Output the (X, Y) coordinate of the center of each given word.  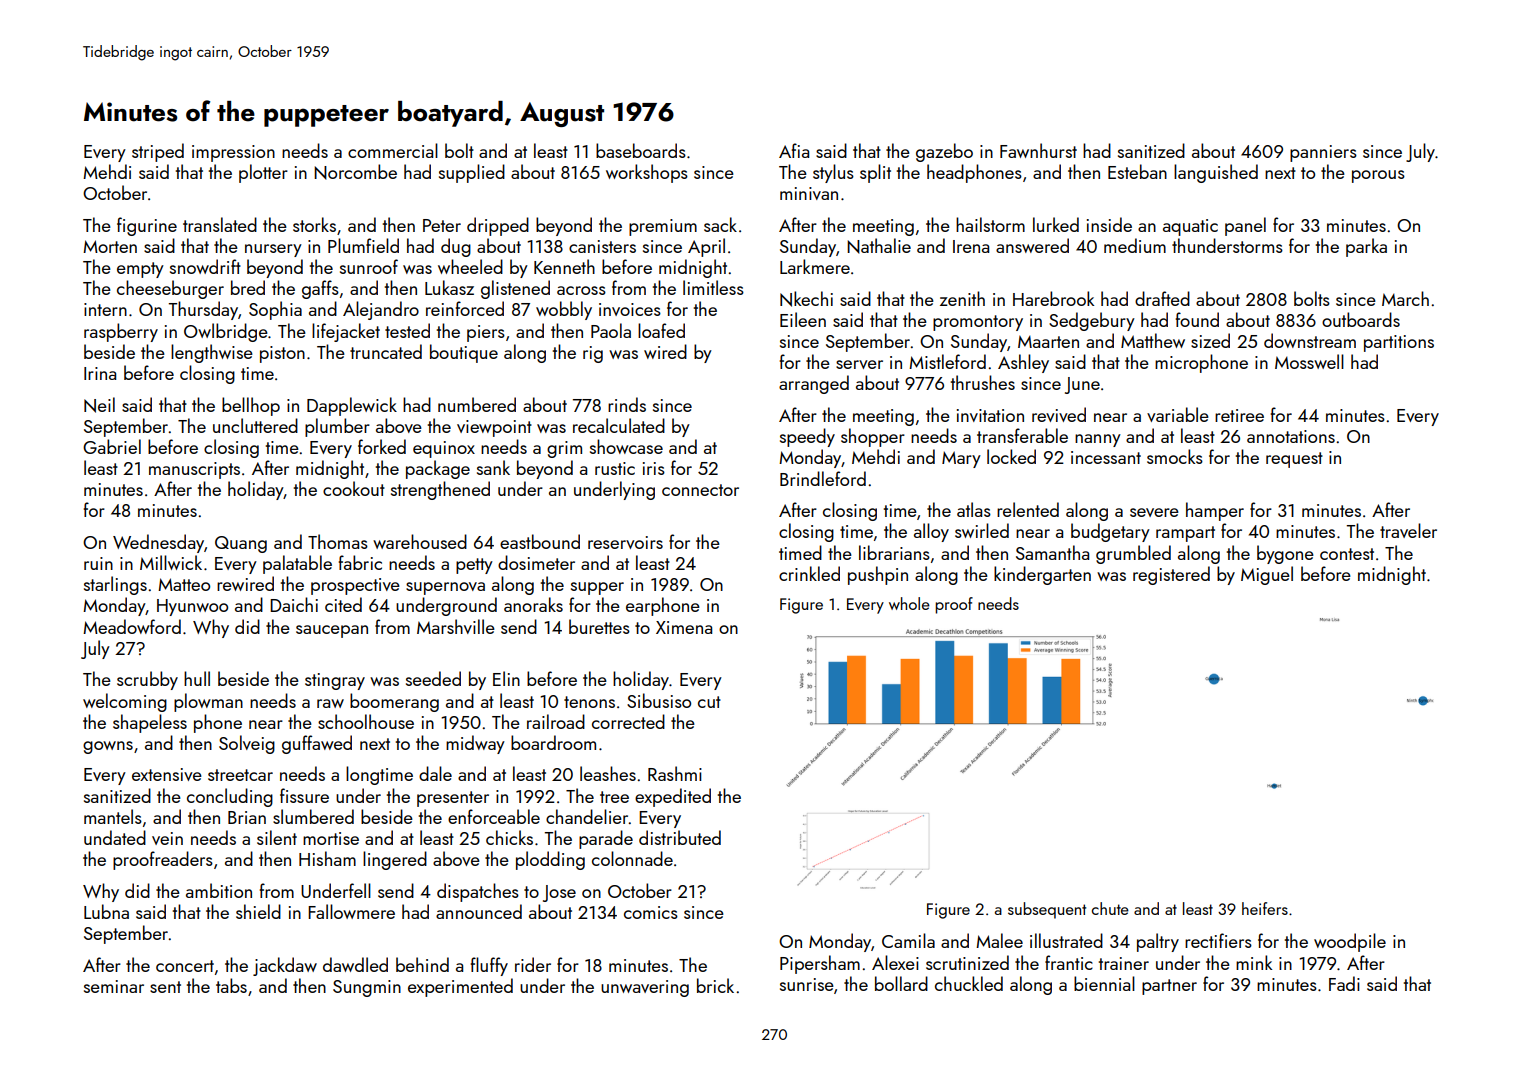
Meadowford (132, 626)
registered (1171, 575)
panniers (1323, 153)
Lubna (106, 911)
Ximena (684, 627)
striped (158, 152)
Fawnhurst (1038, 150)
